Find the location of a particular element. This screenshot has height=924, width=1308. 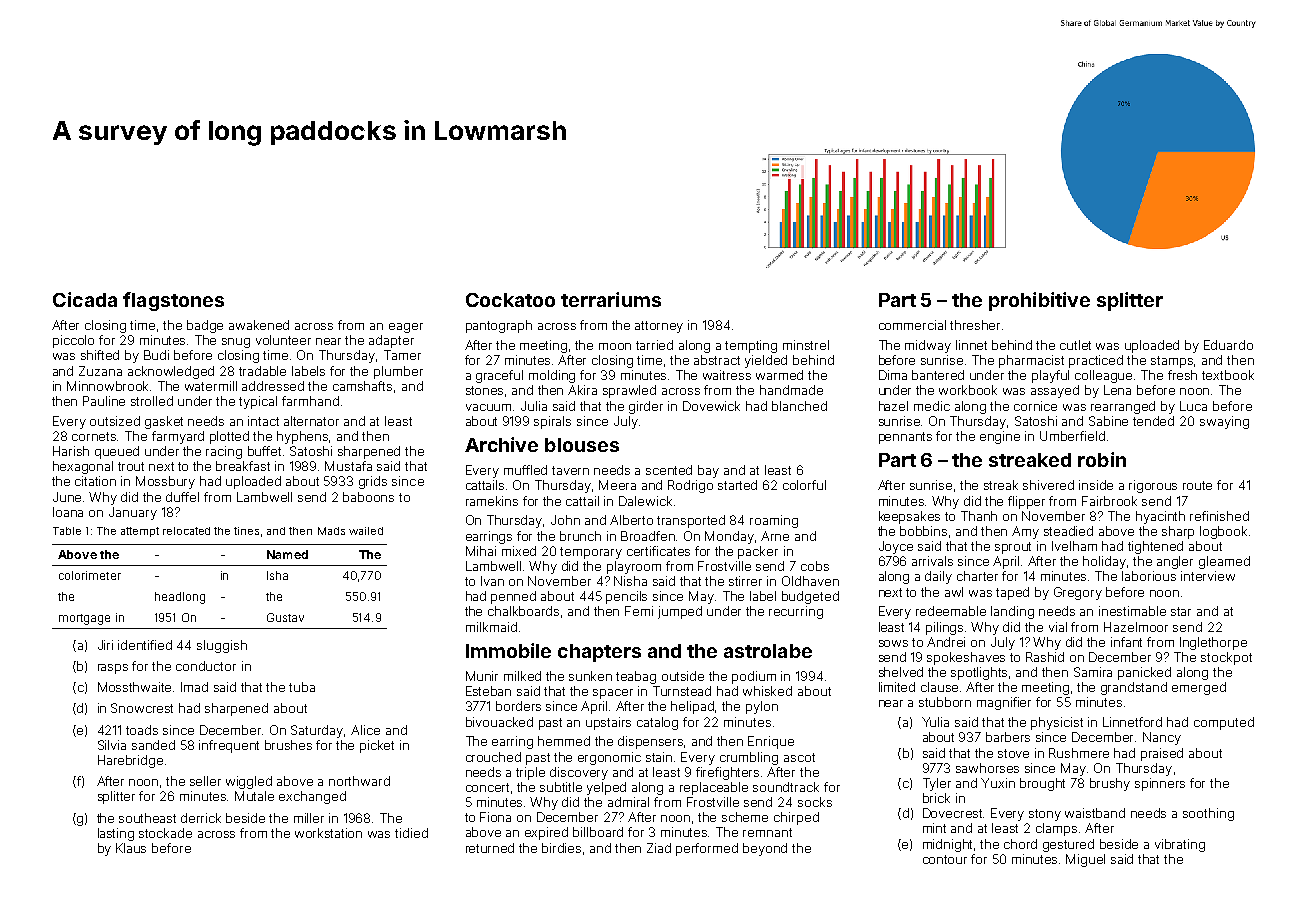

mortgage is located at coordinates (84, 619).
